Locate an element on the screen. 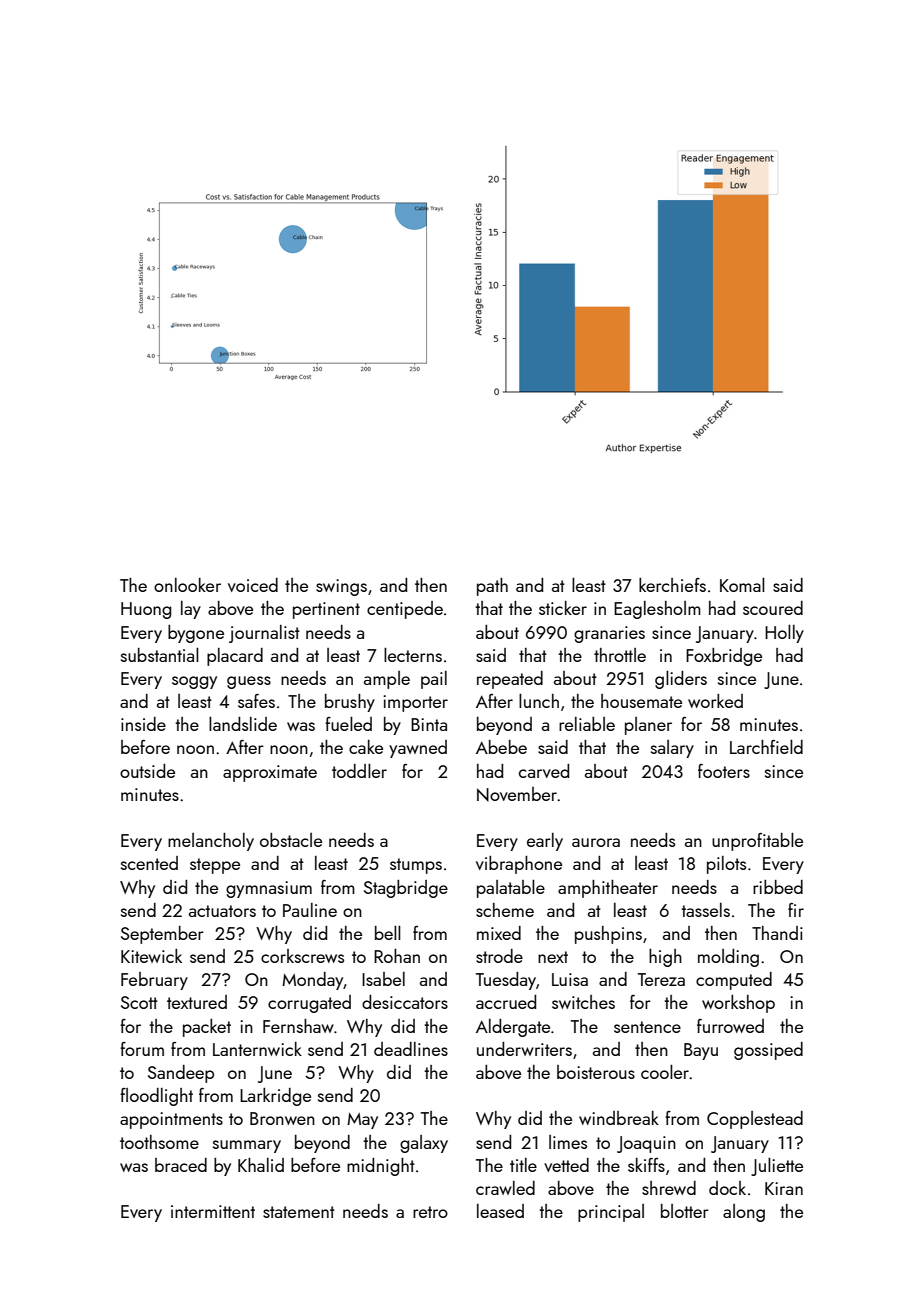 This screenshot has width=924, height=1308. Kiran is located at coordinates (784, 1188).
